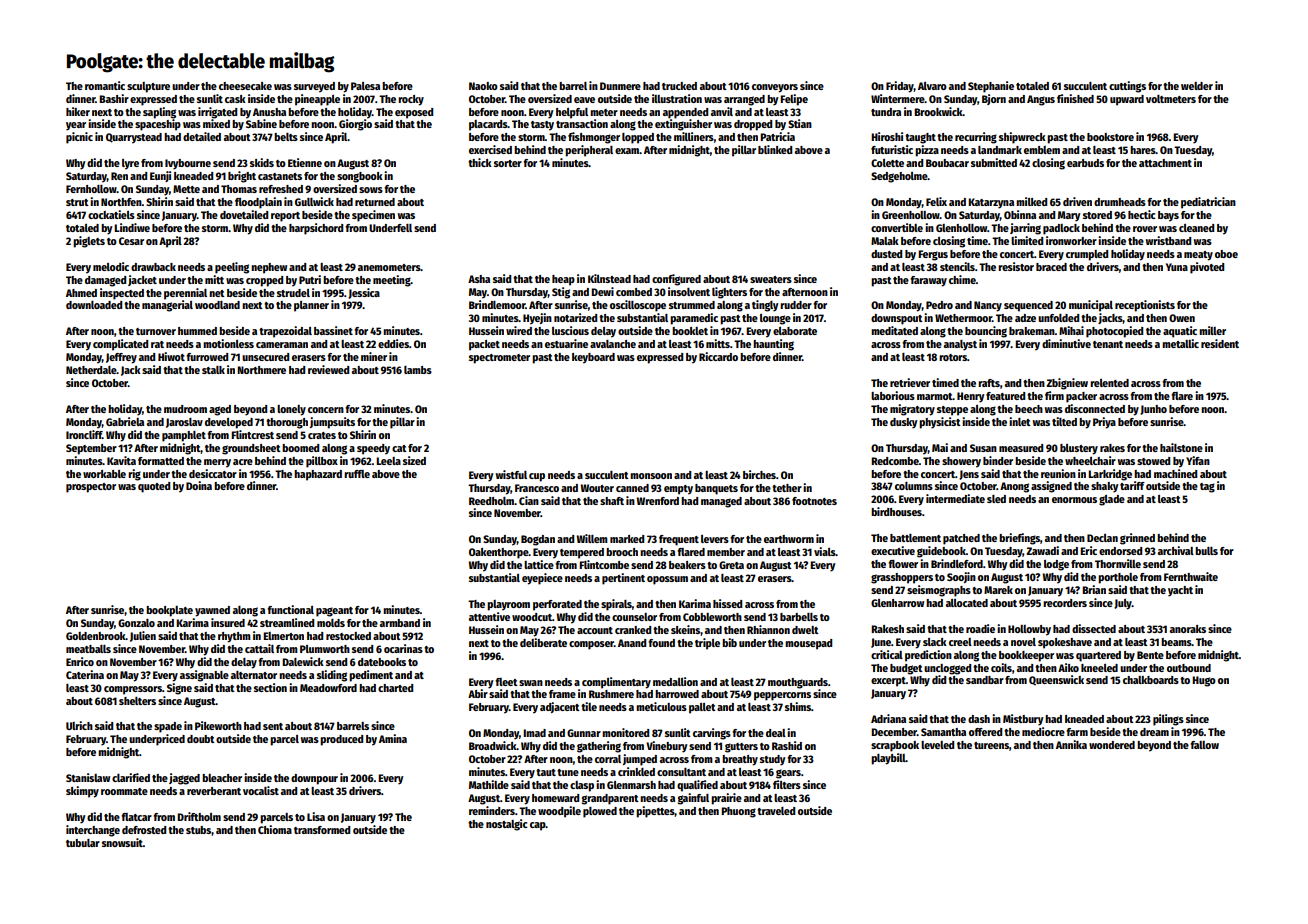 The image size is (1308, 924). I want to click on placards, so click(488, 125).
